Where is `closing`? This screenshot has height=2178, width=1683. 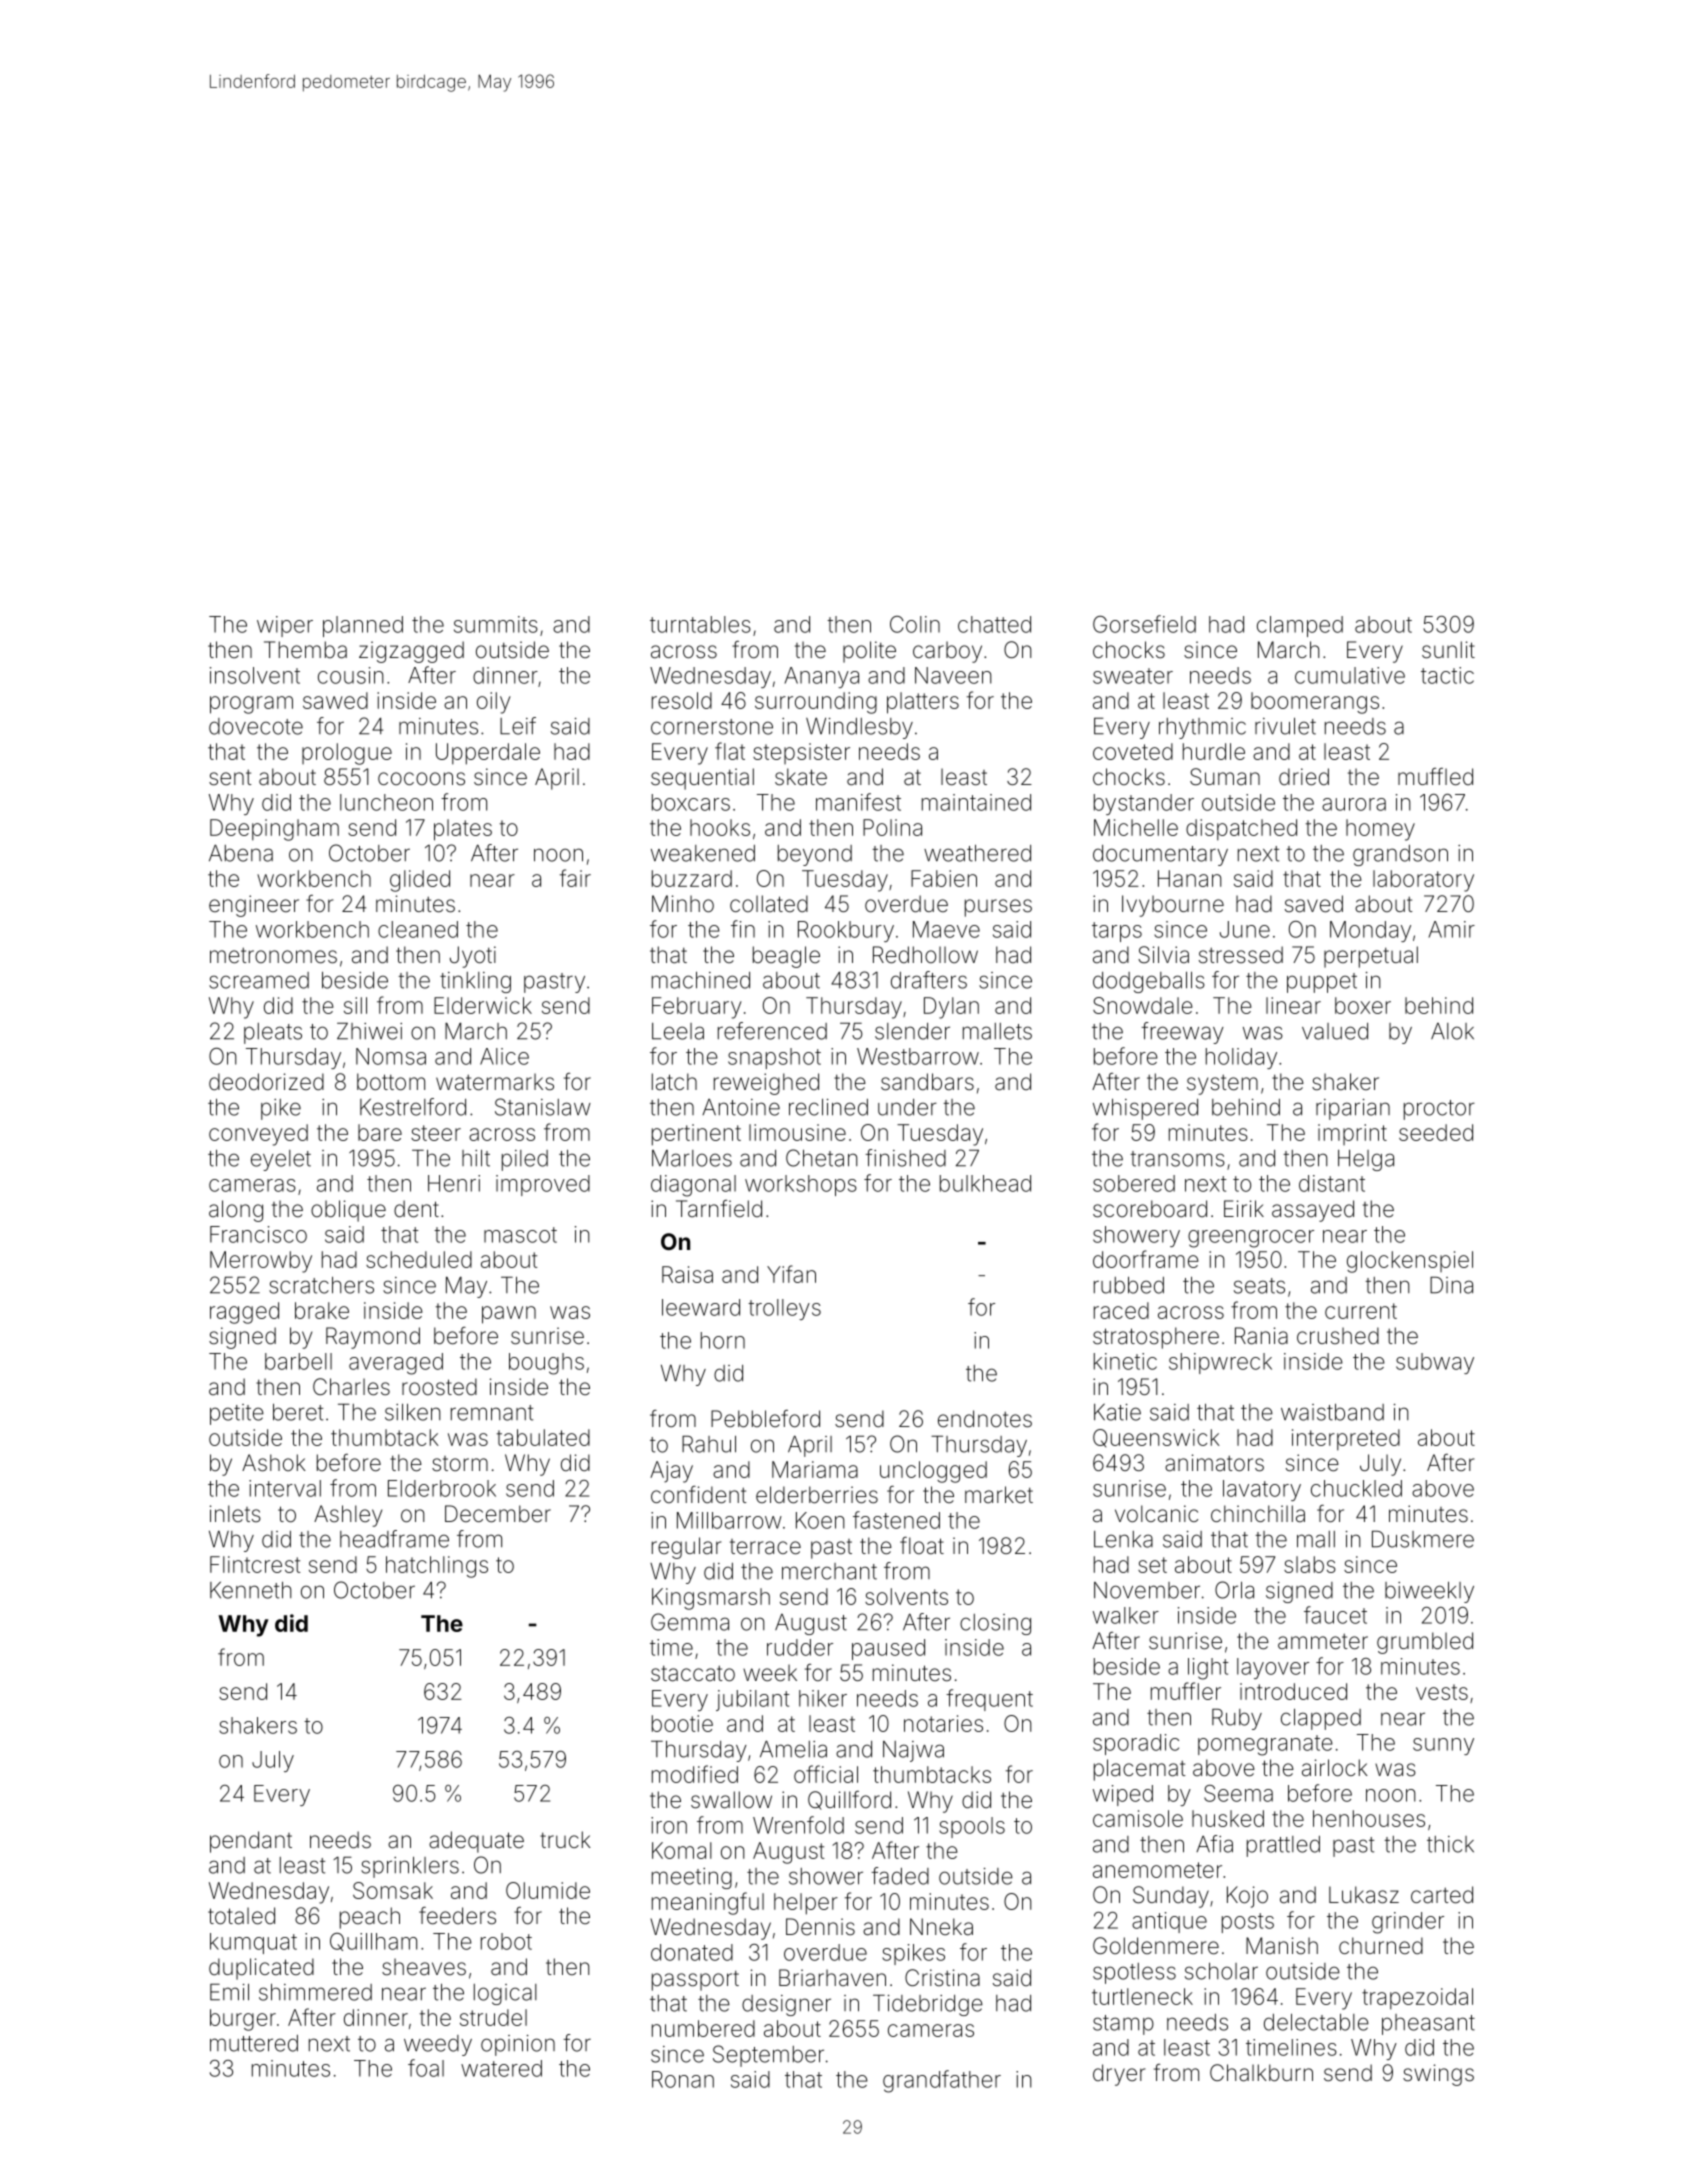
closing is located at coordinates (995, 1624).
